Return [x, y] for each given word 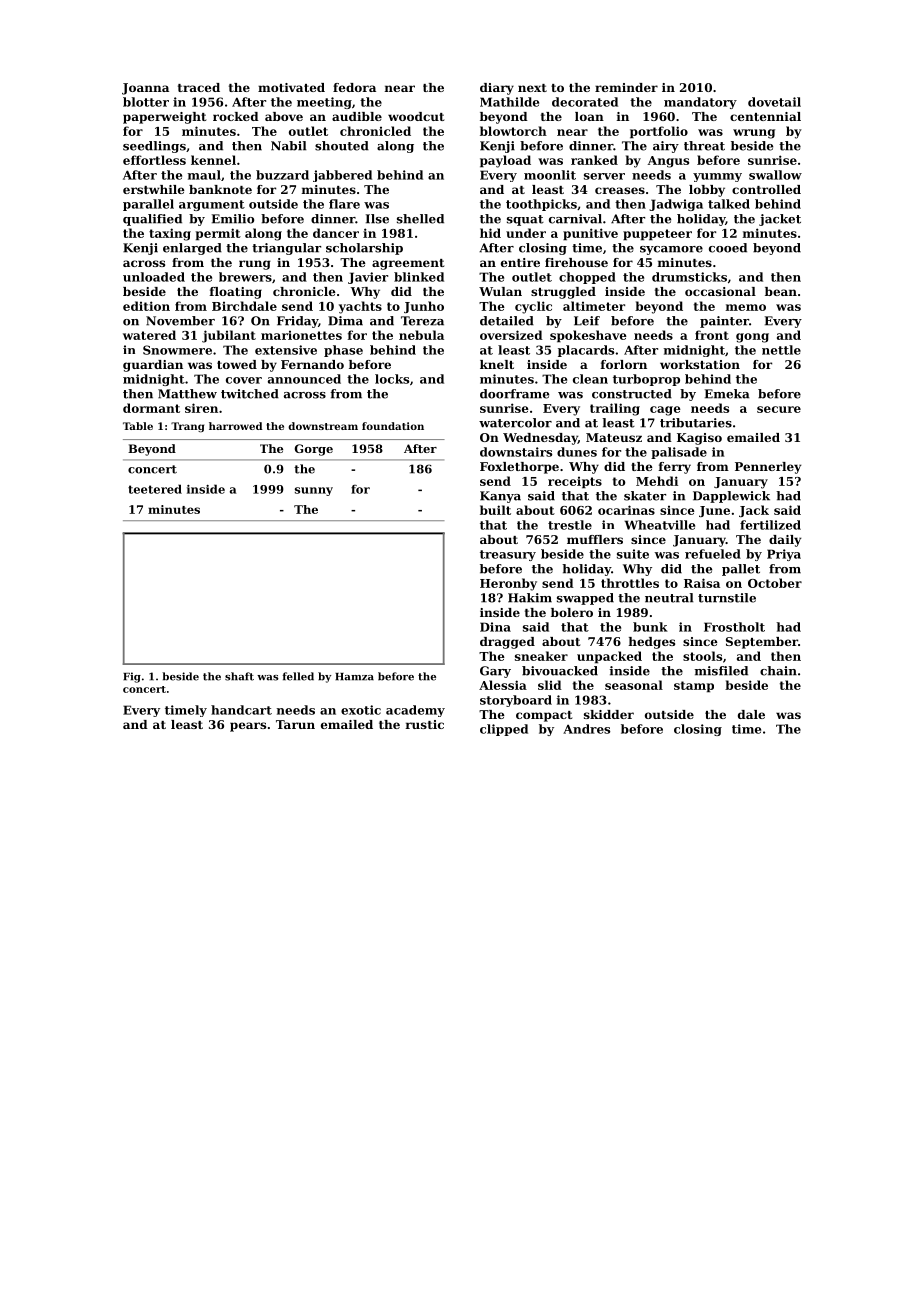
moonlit [550, 175]
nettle [781, 350]
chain [778, 671]
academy [415, 711]
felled [298, 676]
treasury [508, 555]
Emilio [233, 219]
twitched [250, 394]
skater [645, 496]
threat [704, 146]
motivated [291, 87]
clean [590, 379]
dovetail [774, 102]
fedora [354, 87]
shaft [239, 676]
